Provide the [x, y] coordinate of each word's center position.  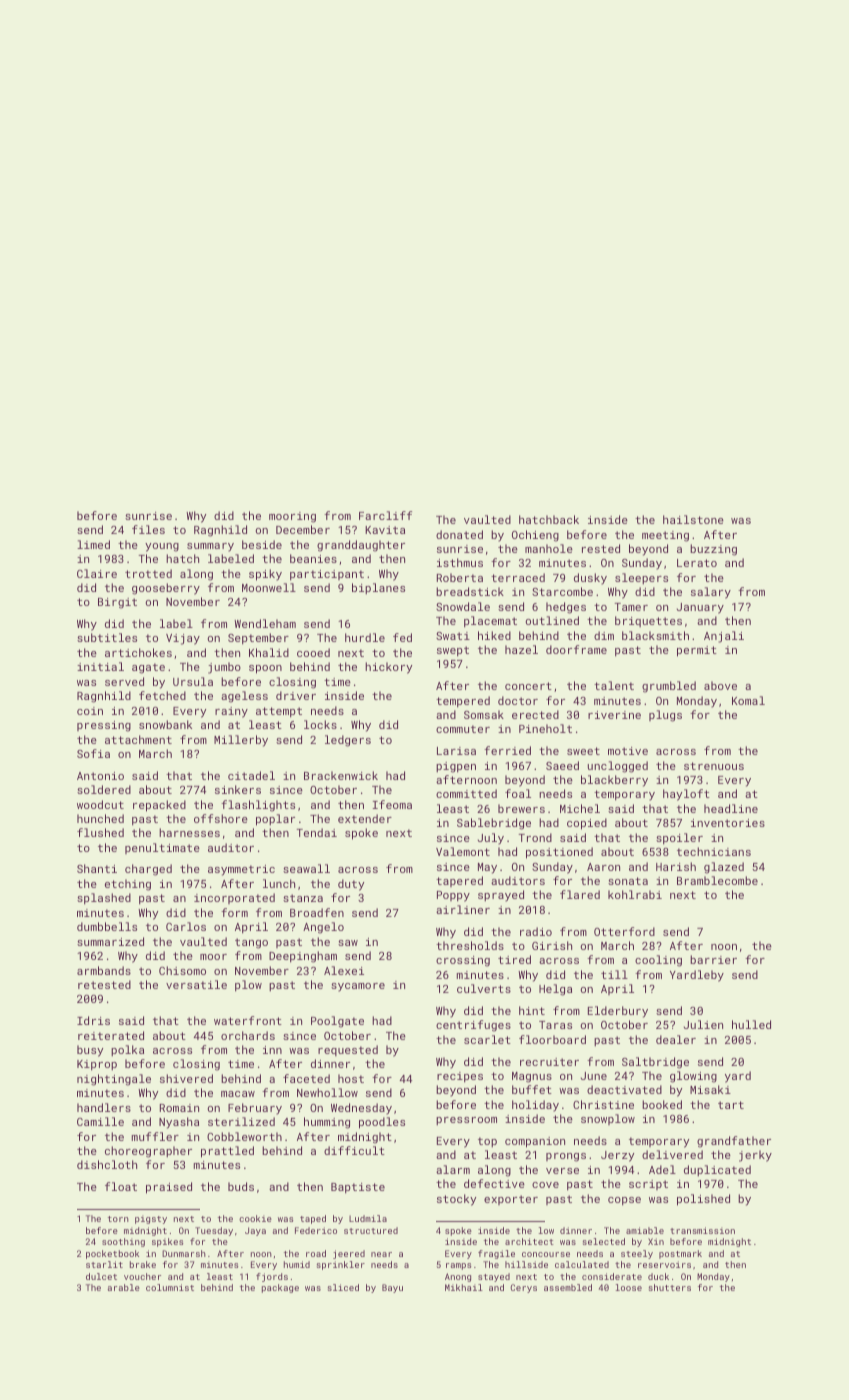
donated [459, 534]
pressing [104, 726]
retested [104, 984]
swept [453, 651]
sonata [628, 881]
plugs [665, 716]
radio [536, 931]
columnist [170, 1287]
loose [628, 1287]
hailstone [693, 519]
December [303, 529]
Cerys [523, 1288]
